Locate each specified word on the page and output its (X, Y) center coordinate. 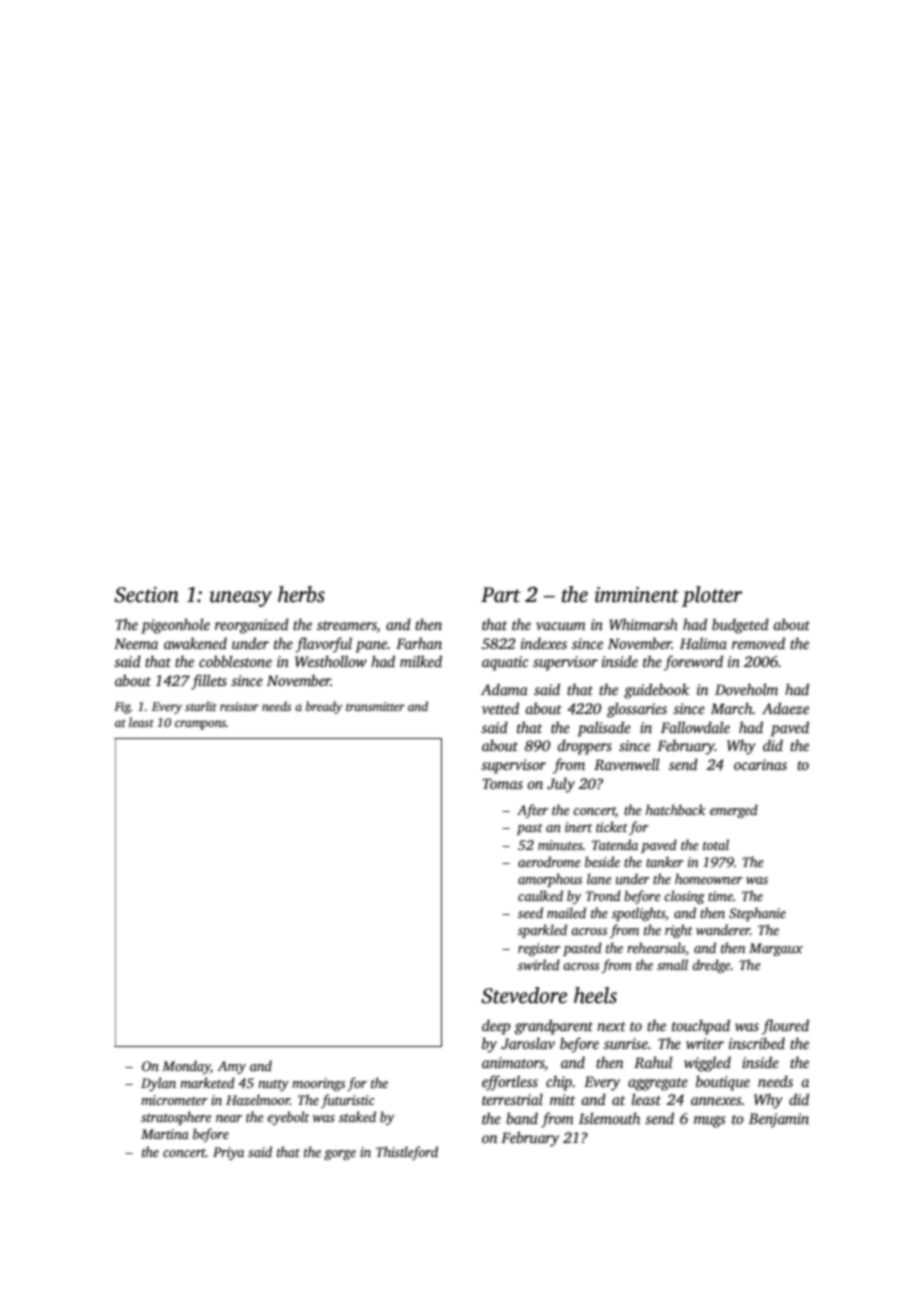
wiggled (707, 1064)
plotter (712, 596)
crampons (200, 725)
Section (146, 595)
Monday (186, 1067)
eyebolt (288, 1118)
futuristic (347, 1101)
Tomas (502, 783)
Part (501, 595)
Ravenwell (626, 764)
